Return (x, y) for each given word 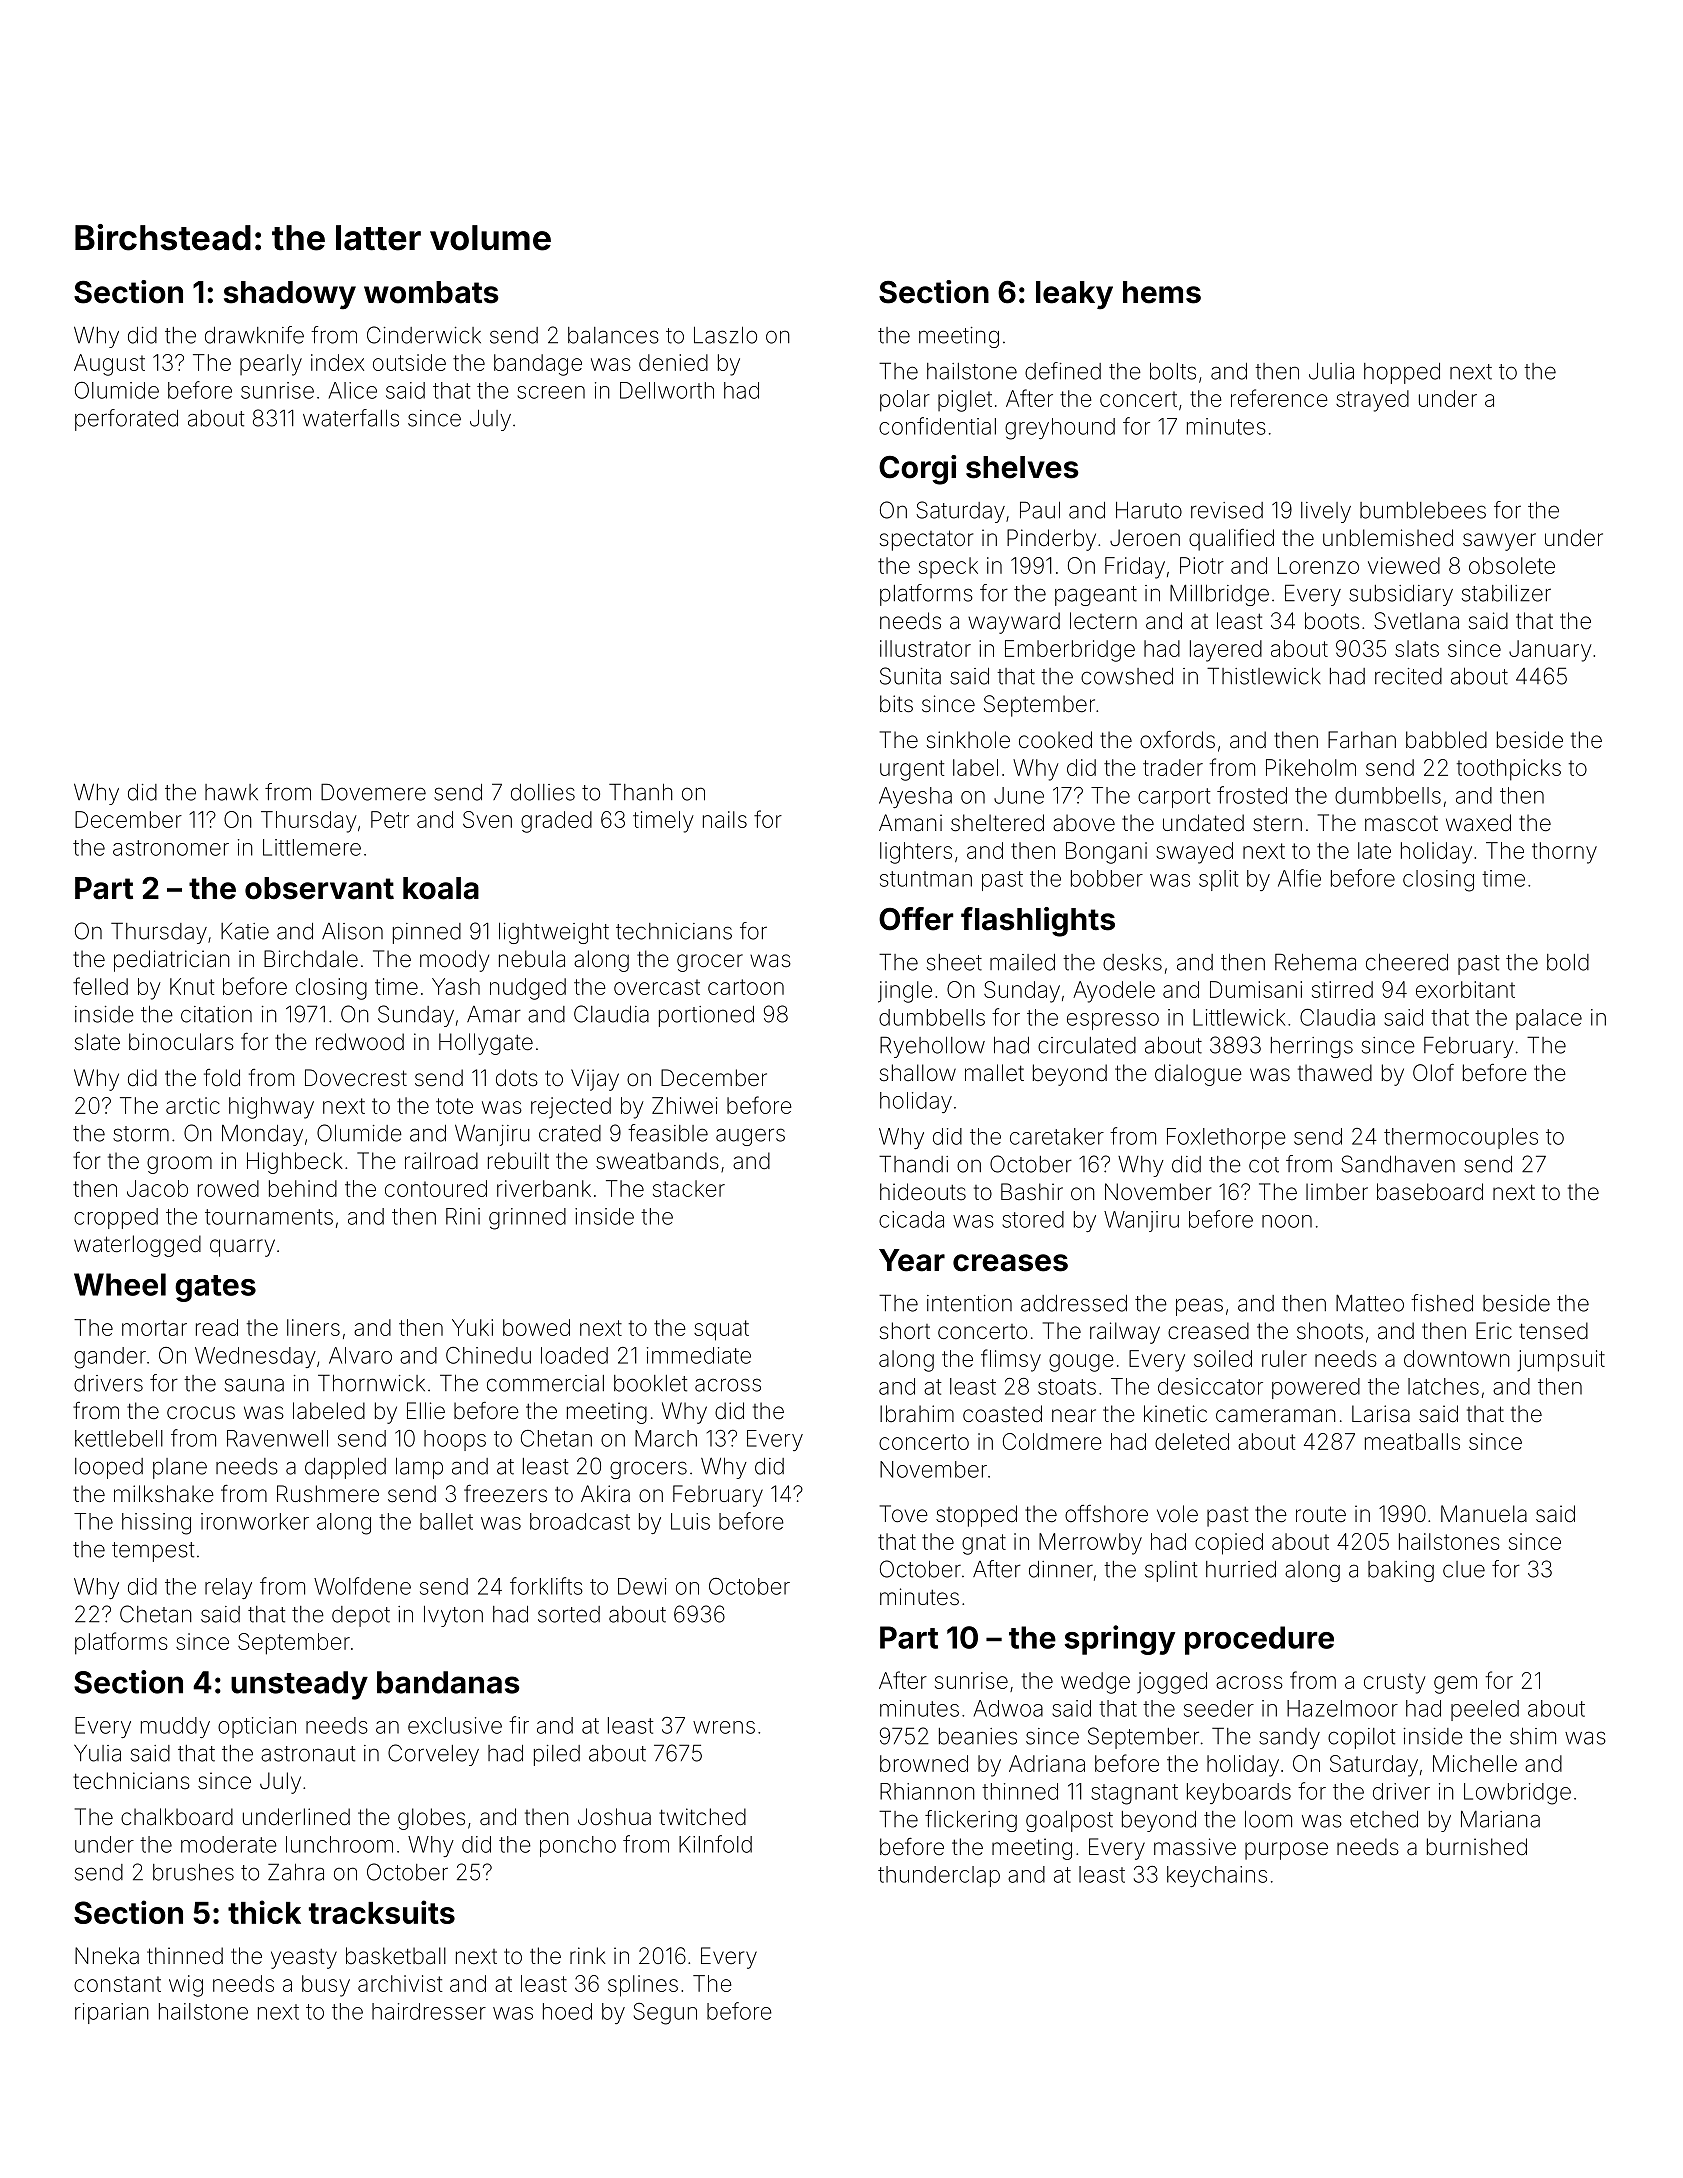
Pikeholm (1311, 767)
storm (141, 1134)
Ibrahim (917, 1414)
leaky (1074, 295)
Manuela (1484, 1514)
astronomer (171, 848)
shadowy (290, 295)
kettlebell (119, 1438)
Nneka (107, 1956)
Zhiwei (684, 1105)
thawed (1335, 1073)
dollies (543, 792)
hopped (1402, 373)
